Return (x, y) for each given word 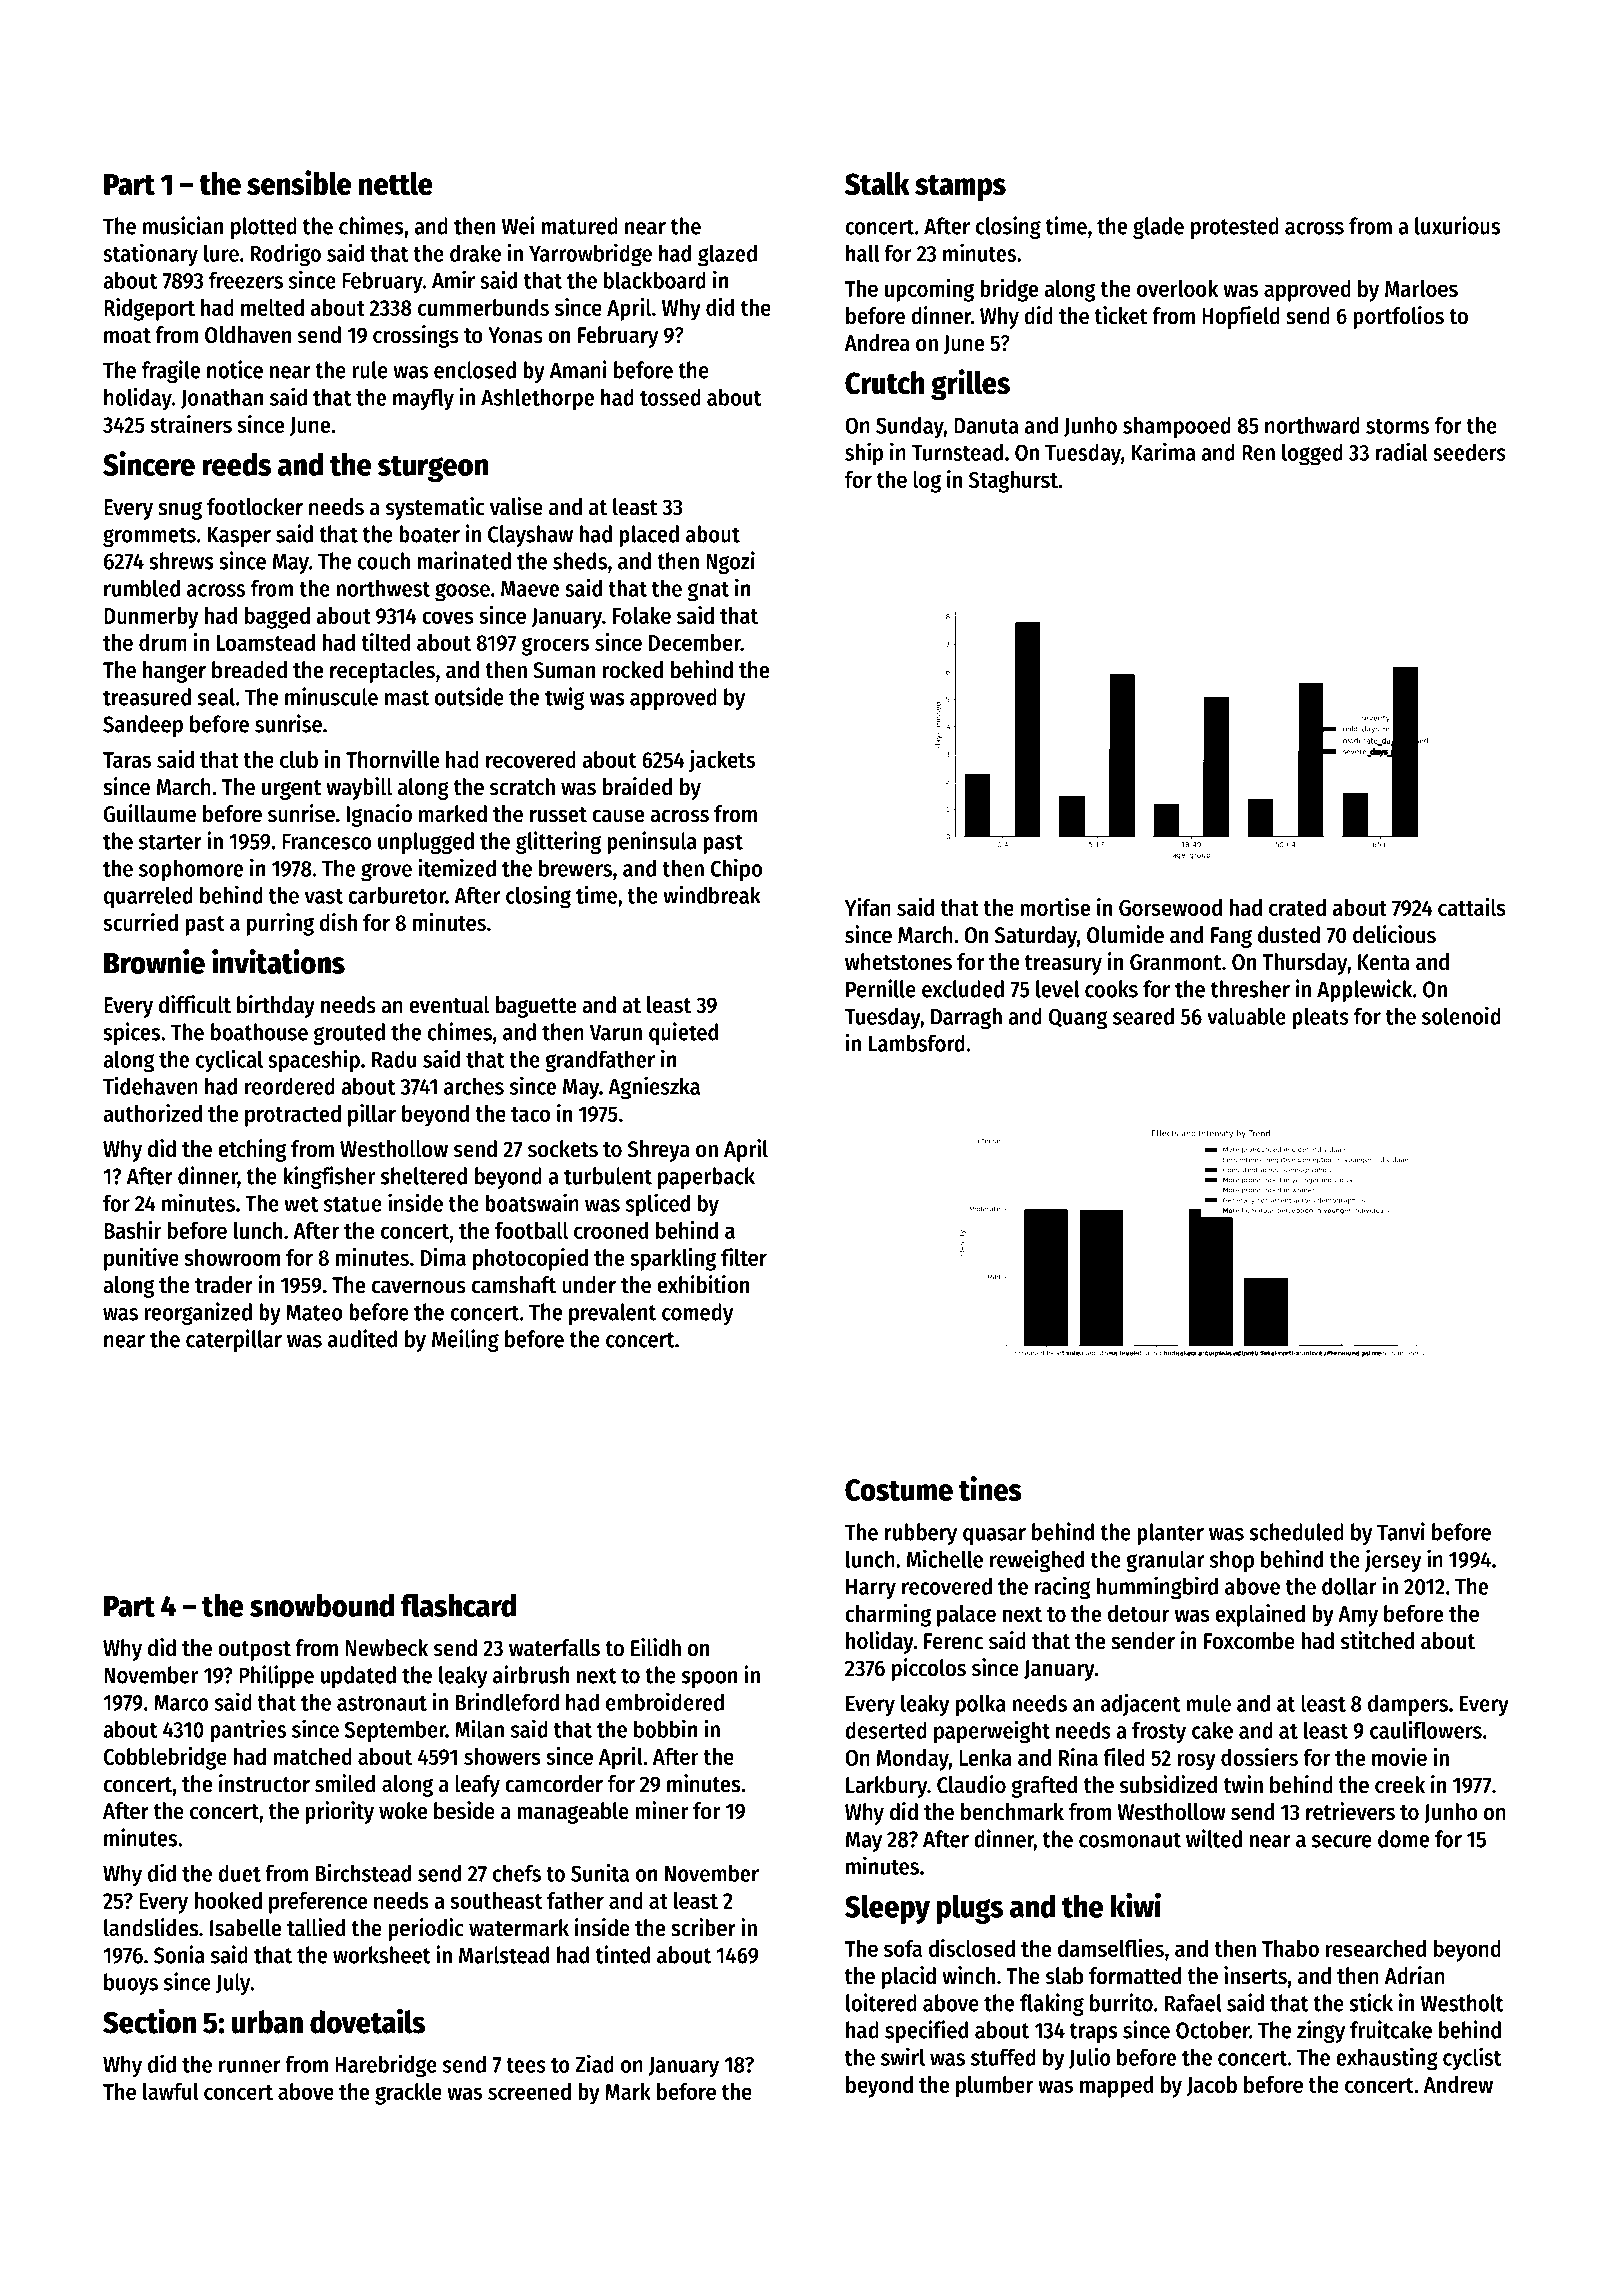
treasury (1063, 965)
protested (1235, 228)
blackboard (655, 280)
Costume (899, 1490)
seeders (1469, 452)
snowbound (322, 1605)
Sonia (179, 1954)
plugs (970, 1909)
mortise (1055, 907)
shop (1232, 1561)
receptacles (382, 672)
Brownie (154, 961)
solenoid (1461, 1015)
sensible (299, 183)
